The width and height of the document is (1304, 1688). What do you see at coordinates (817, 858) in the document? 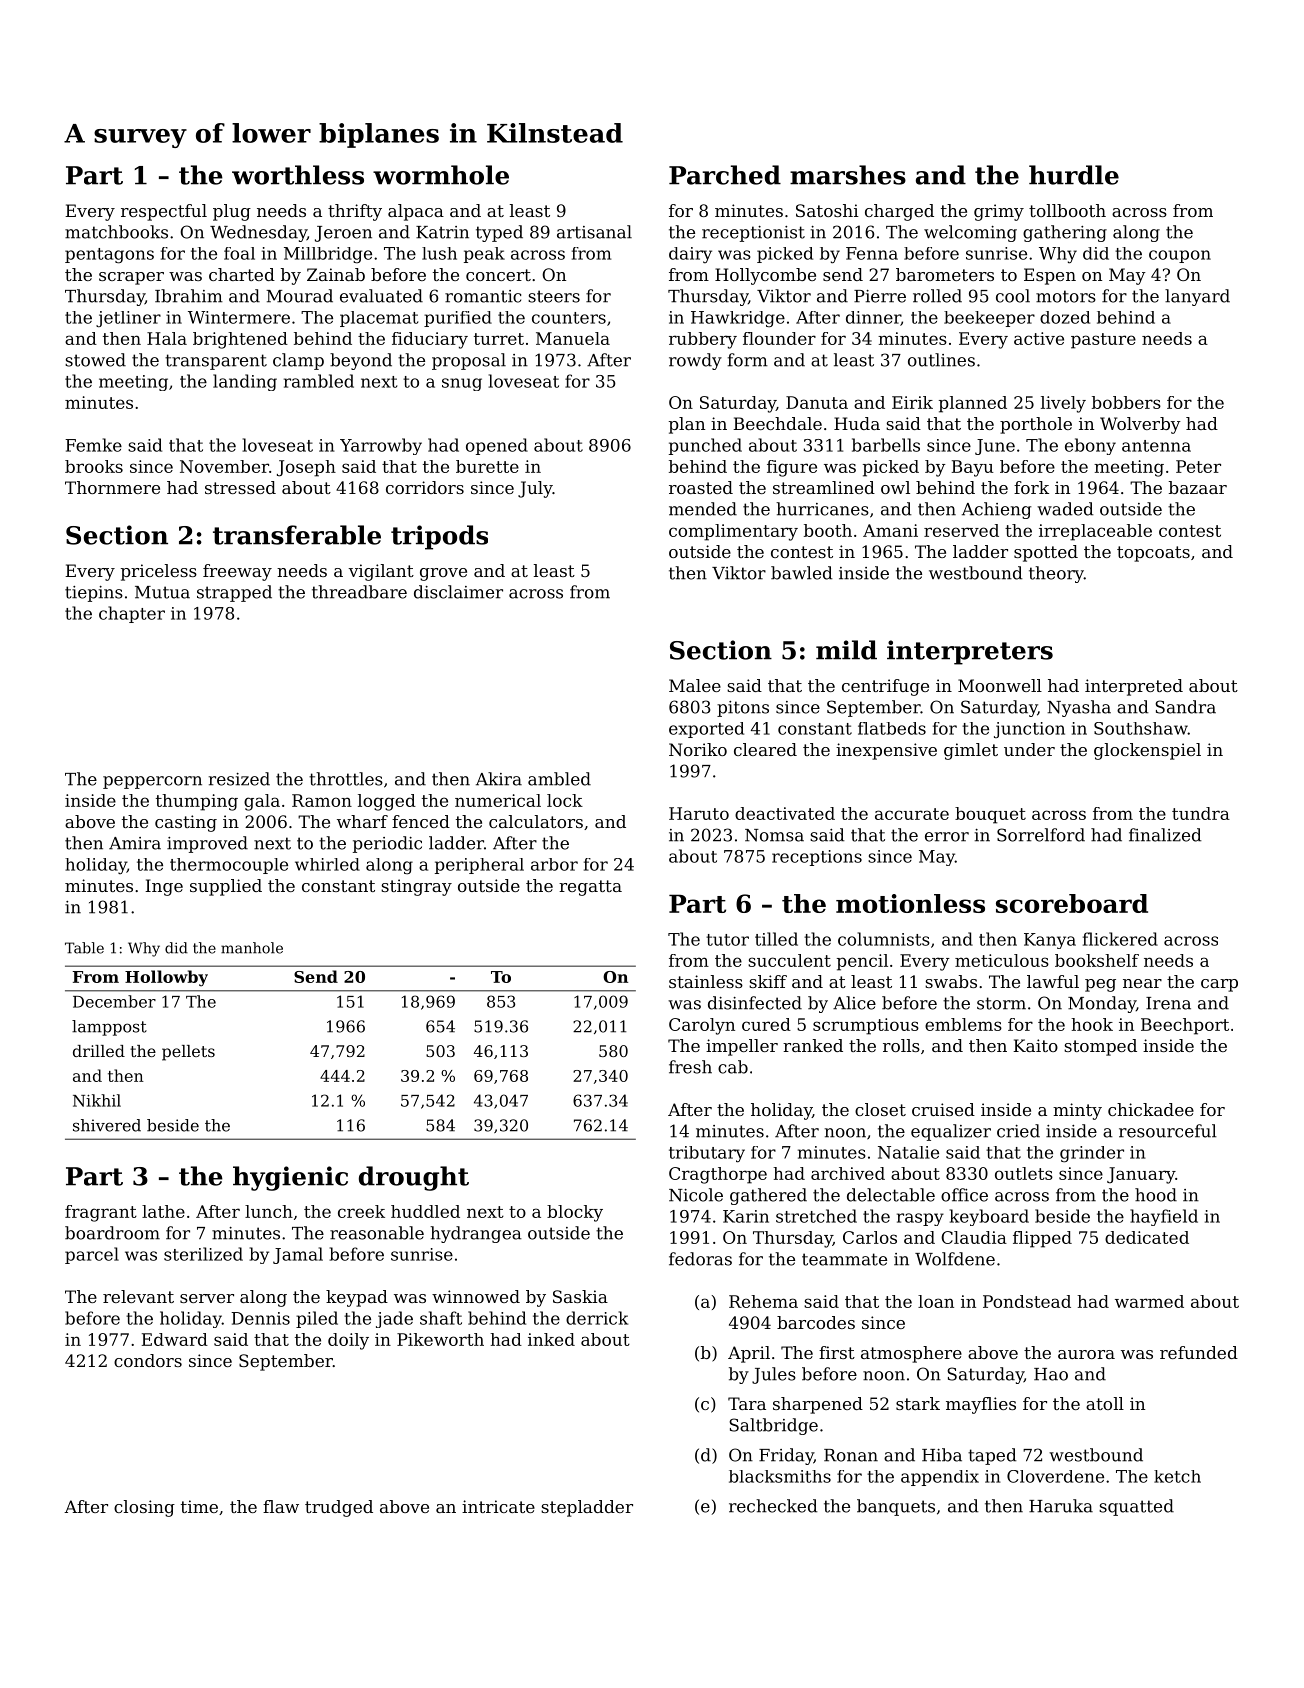
I see `receptions` at bounding box center [817, 858].
